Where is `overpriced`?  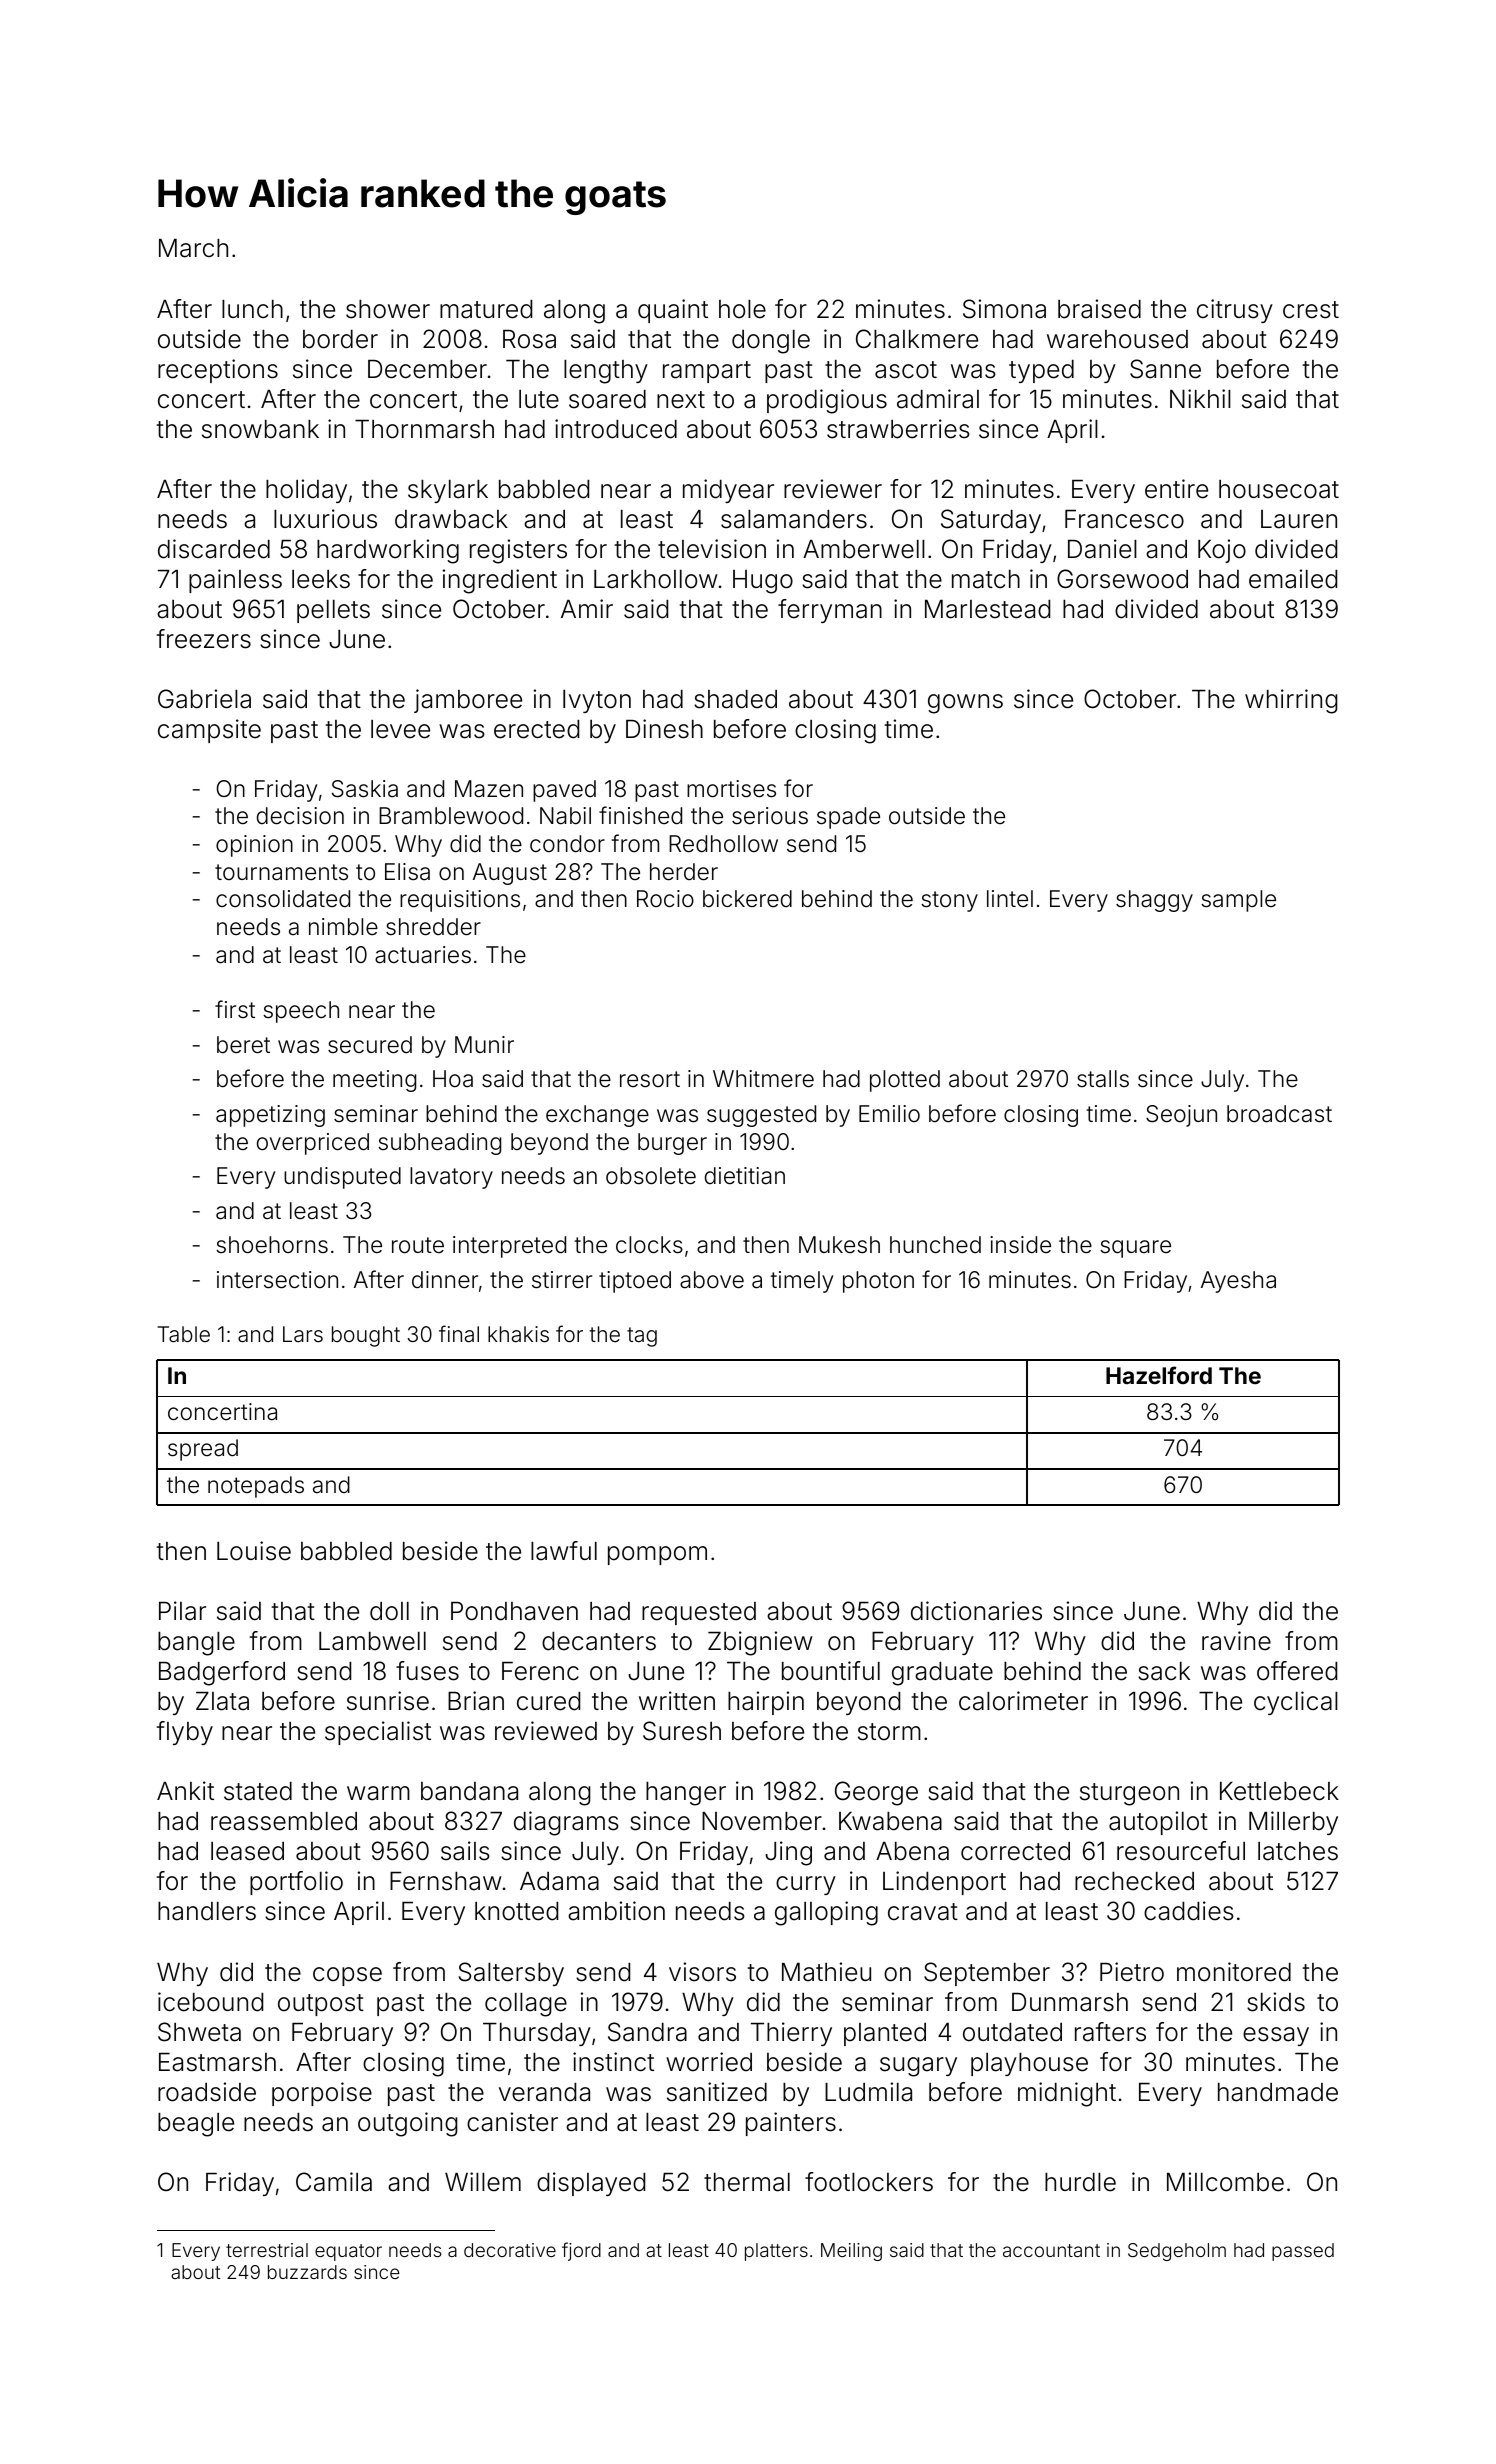 overpriced is located at coordinates (313, 1144).
